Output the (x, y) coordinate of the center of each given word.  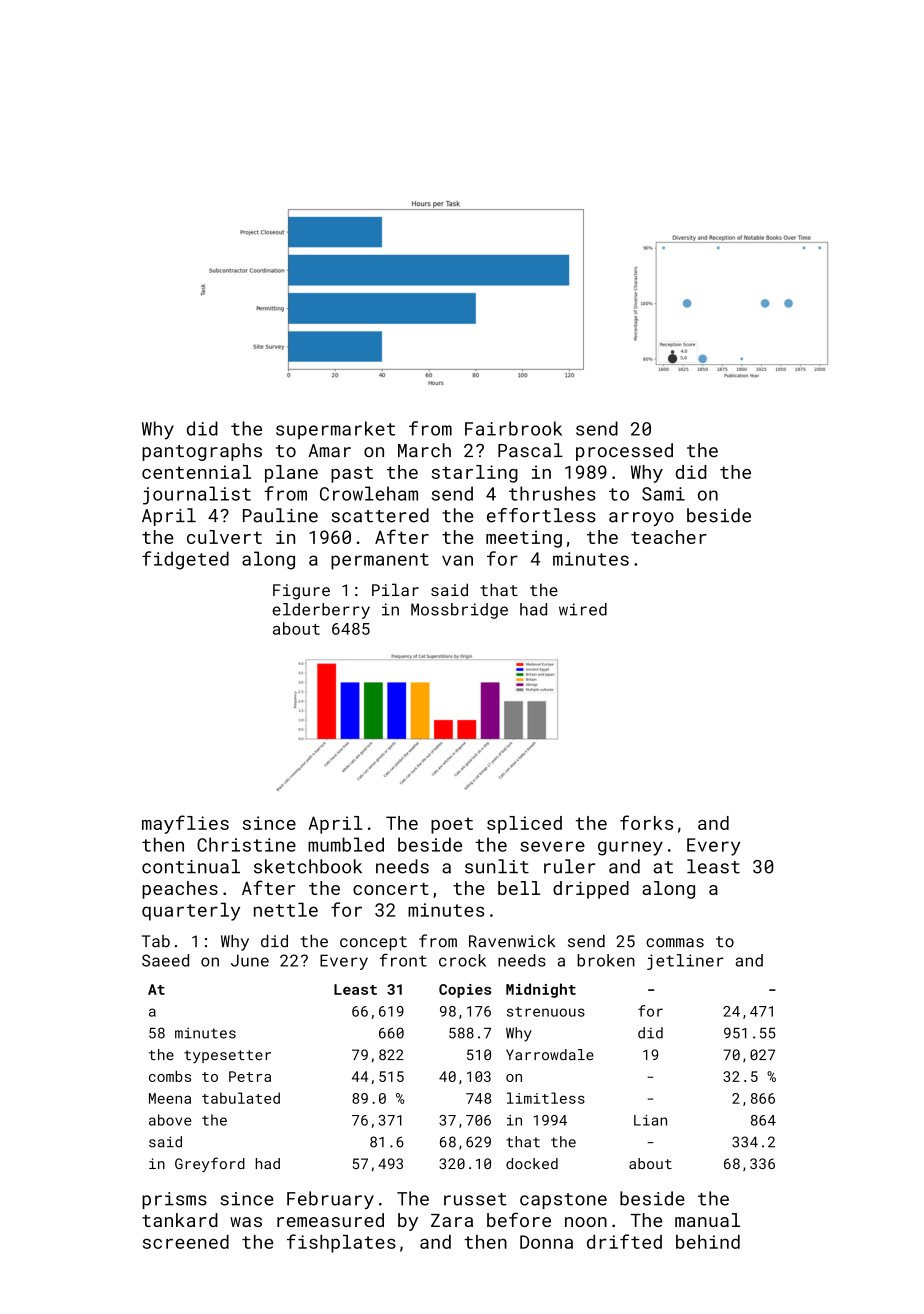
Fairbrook (513, 428)
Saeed (165, 960)
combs (170, 1076)
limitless (546, 1098)
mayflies (185, 824)
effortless (541, 515)
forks (646, 822)
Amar (329, 451)
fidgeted (185, 560)
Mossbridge (459, 611)
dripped (591, 890)
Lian (650, 1120)
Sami (663, 494)
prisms (174, 1200)
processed (624, 452)
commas (675, 943)
